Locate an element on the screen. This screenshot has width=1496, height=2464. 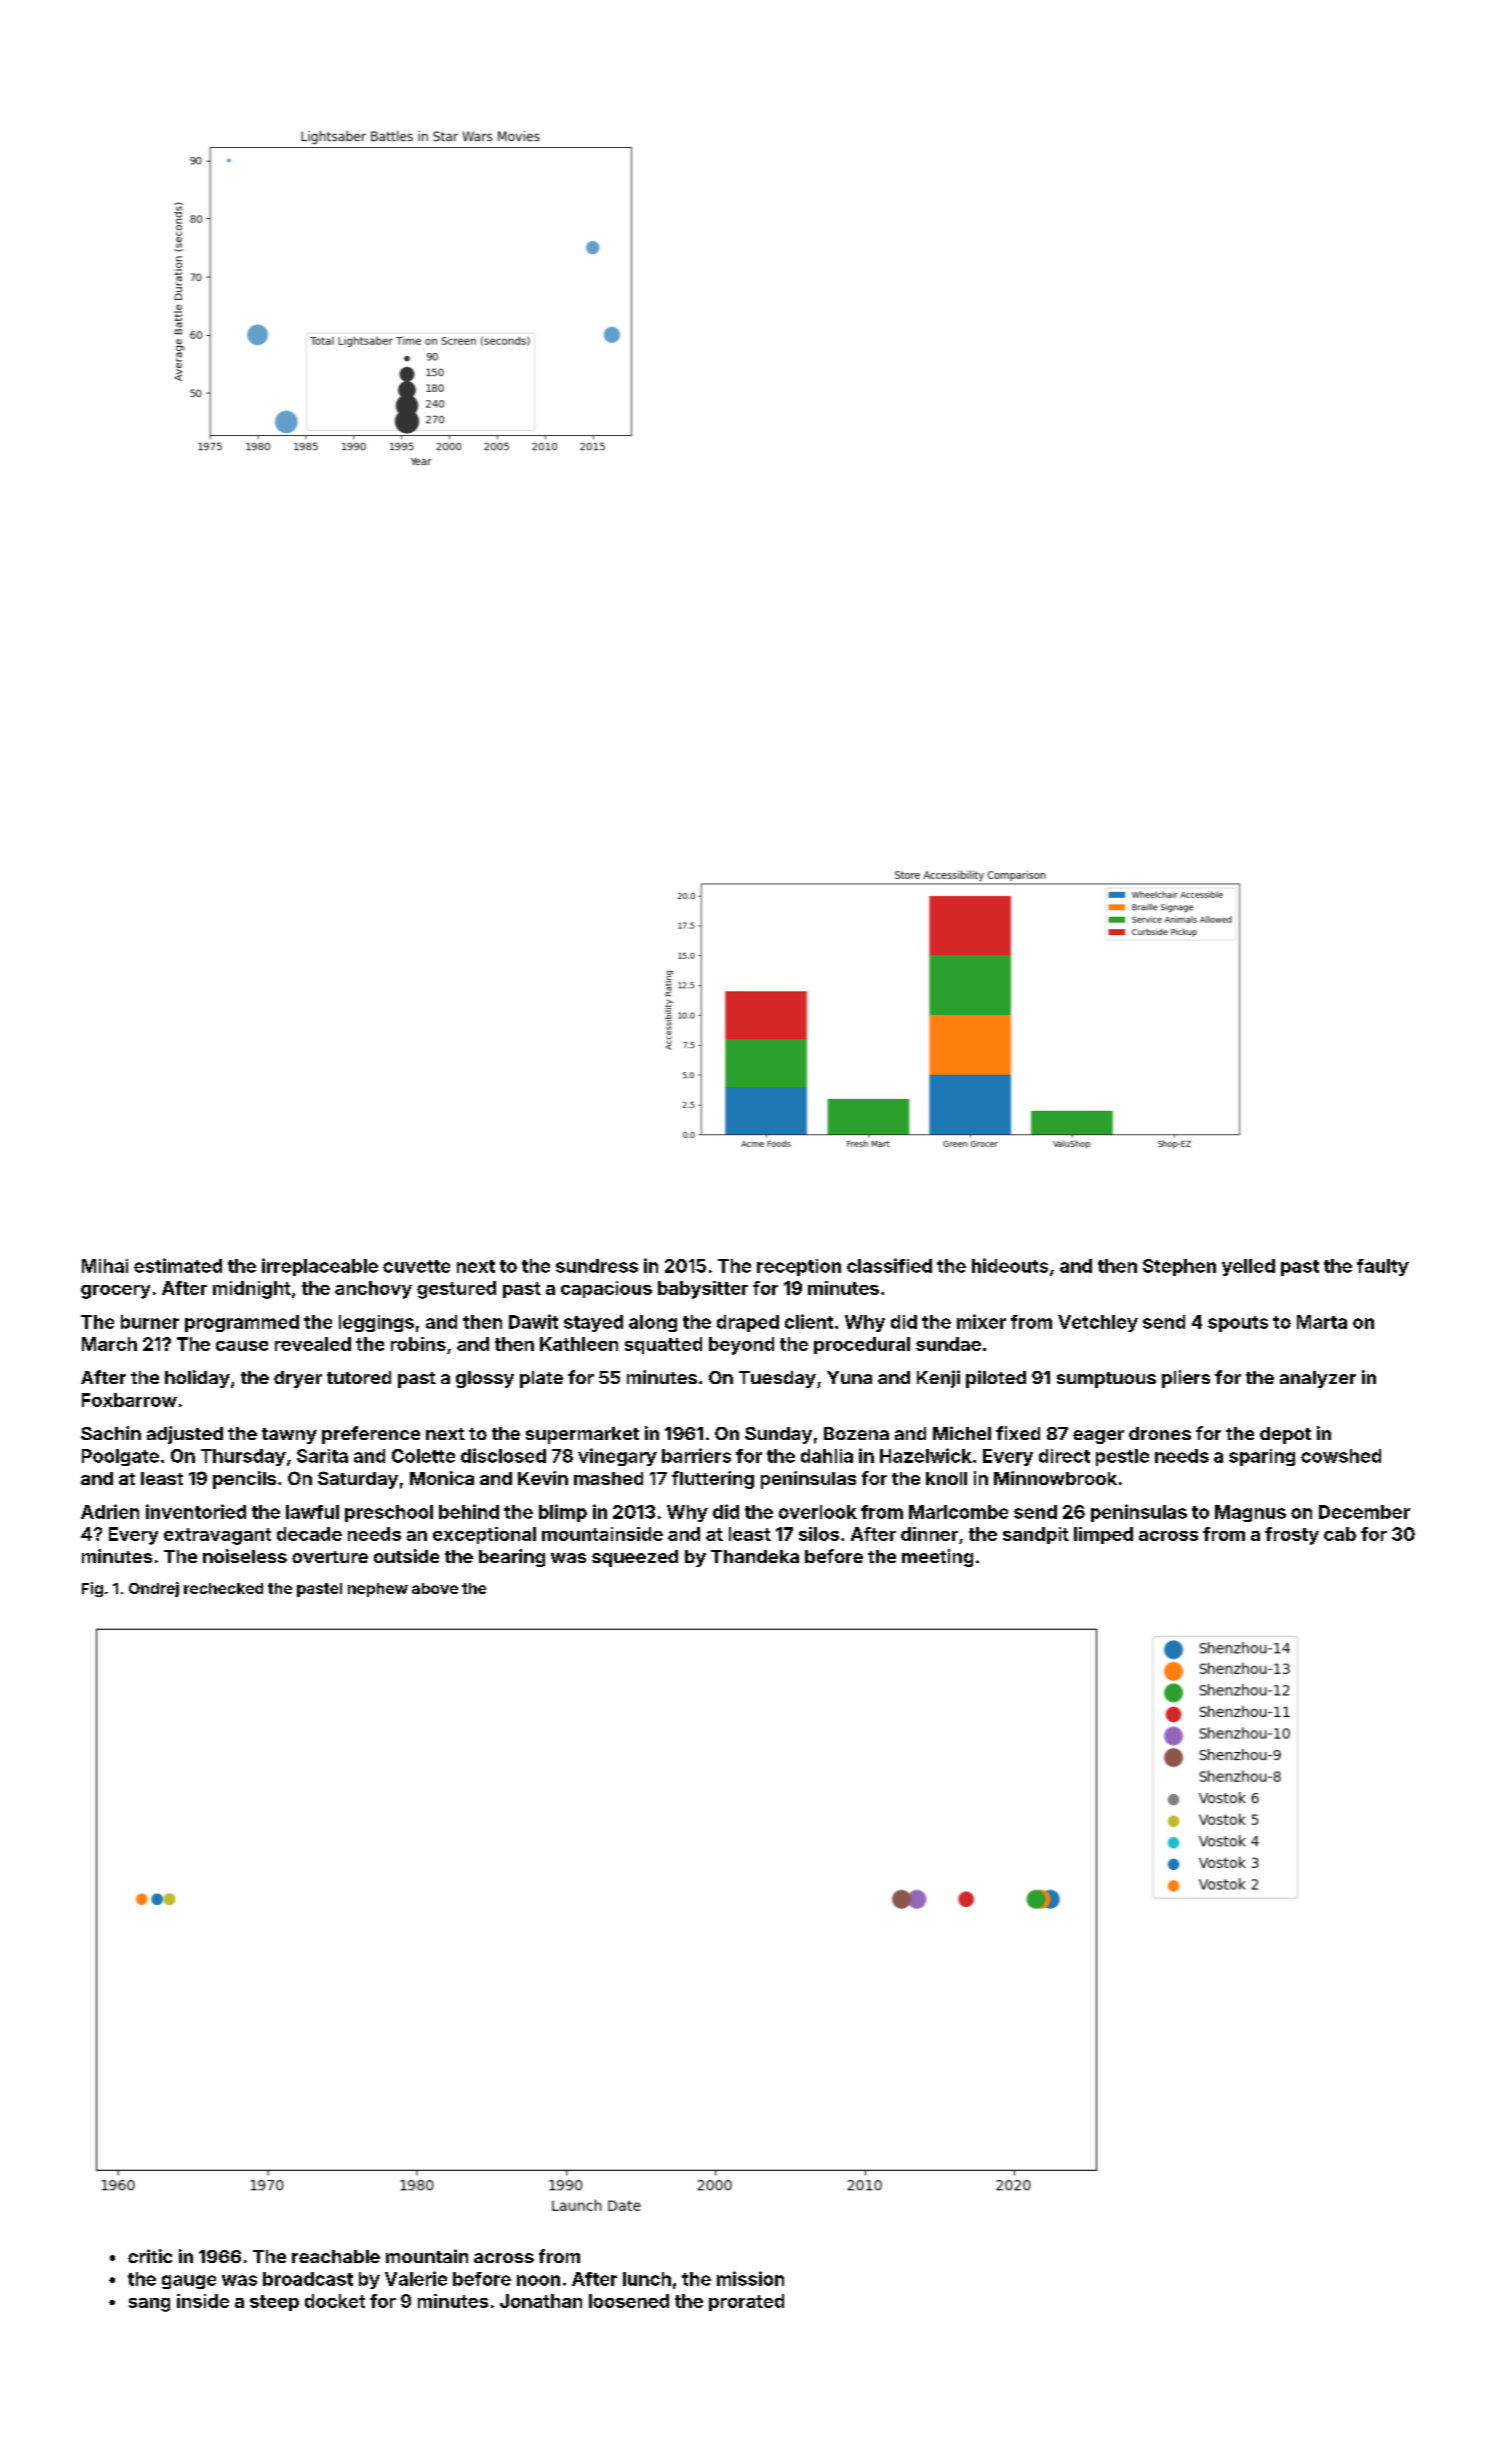
yelled is located at coordinates (1248, 1267).
